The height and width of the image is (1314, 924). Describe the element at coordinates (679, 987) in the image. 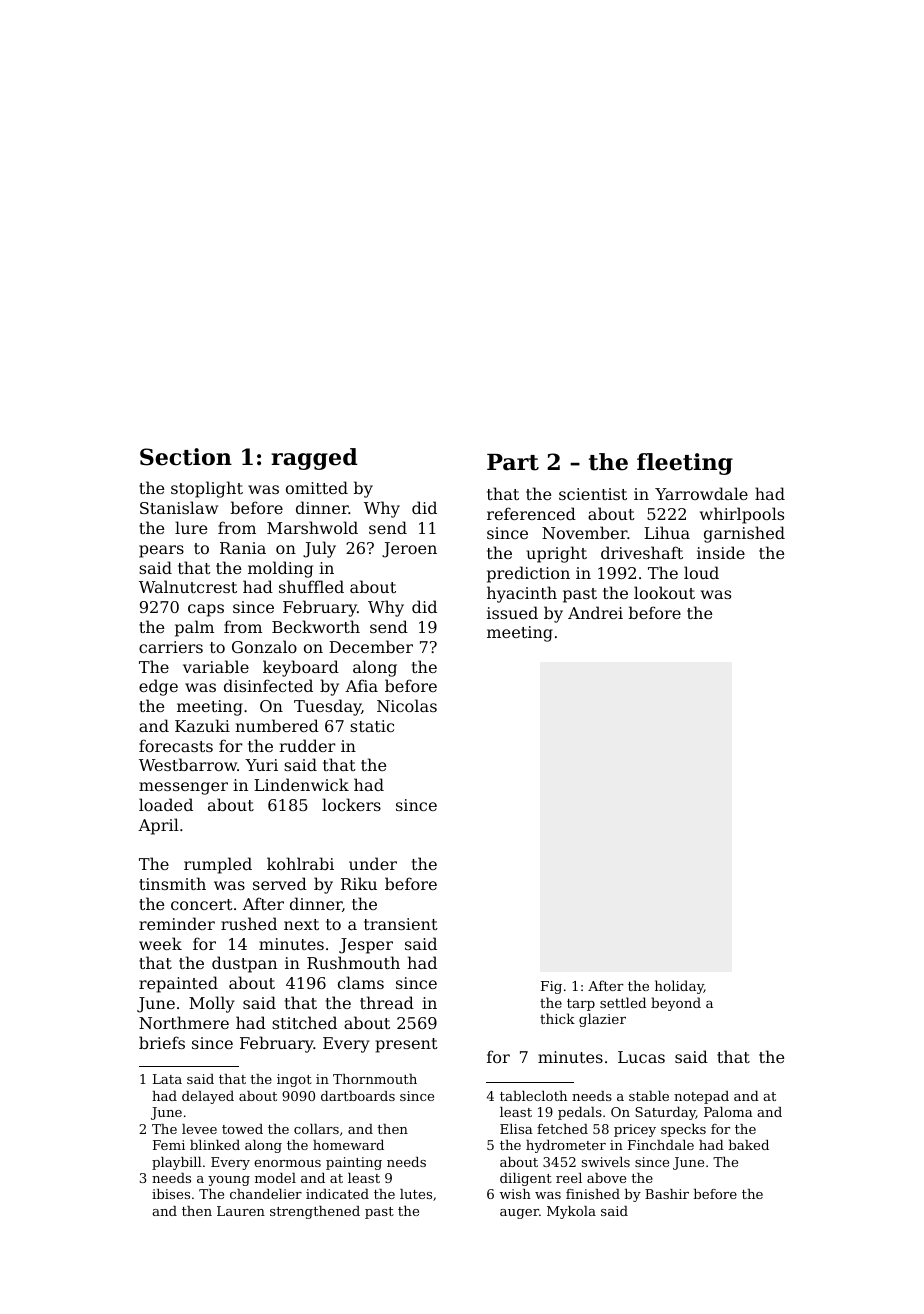

I see `holiday` at that location.
